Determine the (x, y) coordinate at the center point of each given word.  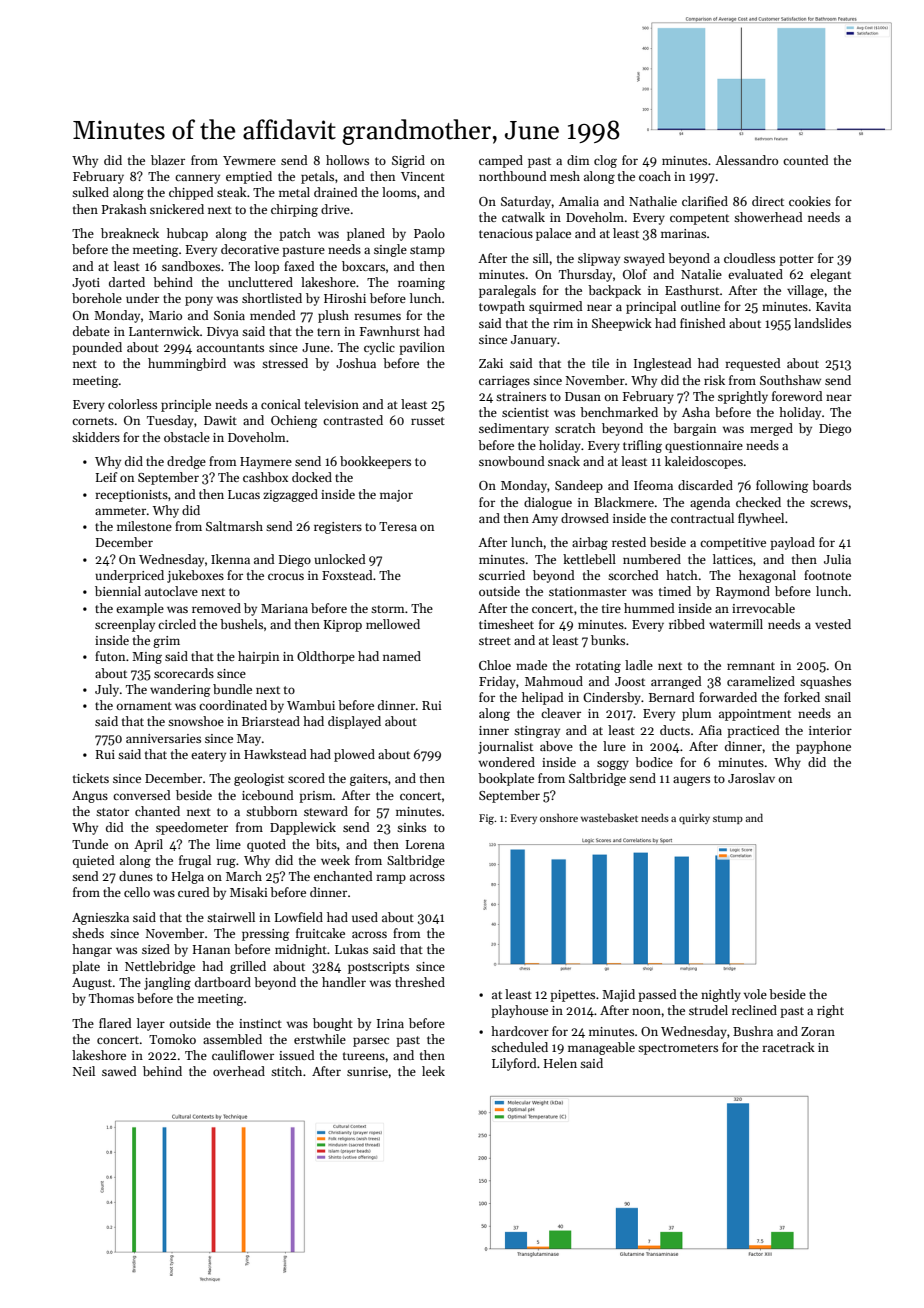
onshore (559, 817)
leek (433, 1071)
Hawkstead (275, 754)
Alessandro (746, 160)
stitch (286, 1071)
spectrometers (678, 1049)
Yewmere (249, 160)
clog (605, 161)
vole (755, 994)
